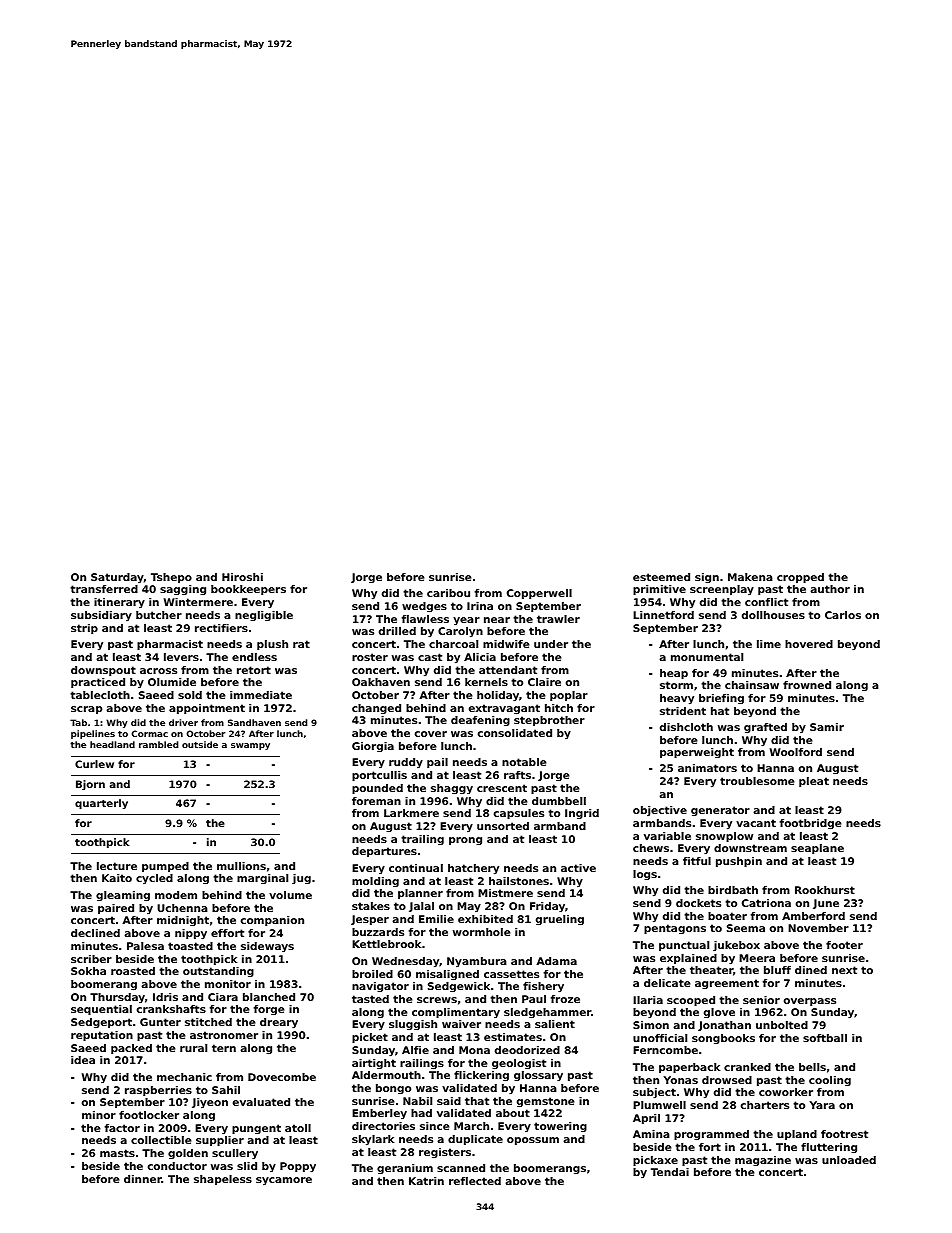 The height and width of the page is (1233, 952). I want to click on Woolford, so click(796, 752).
